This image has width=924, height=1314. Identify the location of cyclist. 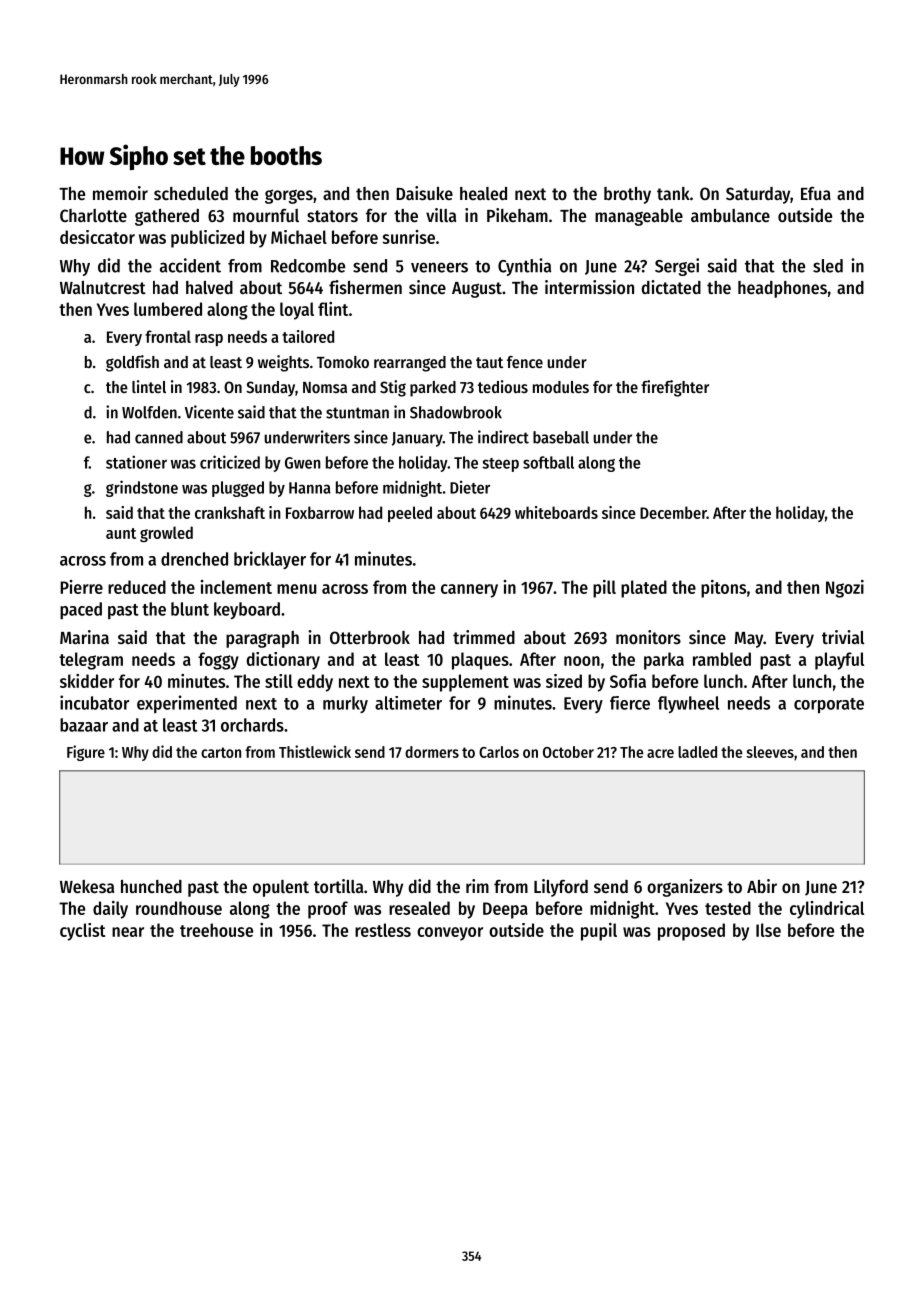
(83, 932).
